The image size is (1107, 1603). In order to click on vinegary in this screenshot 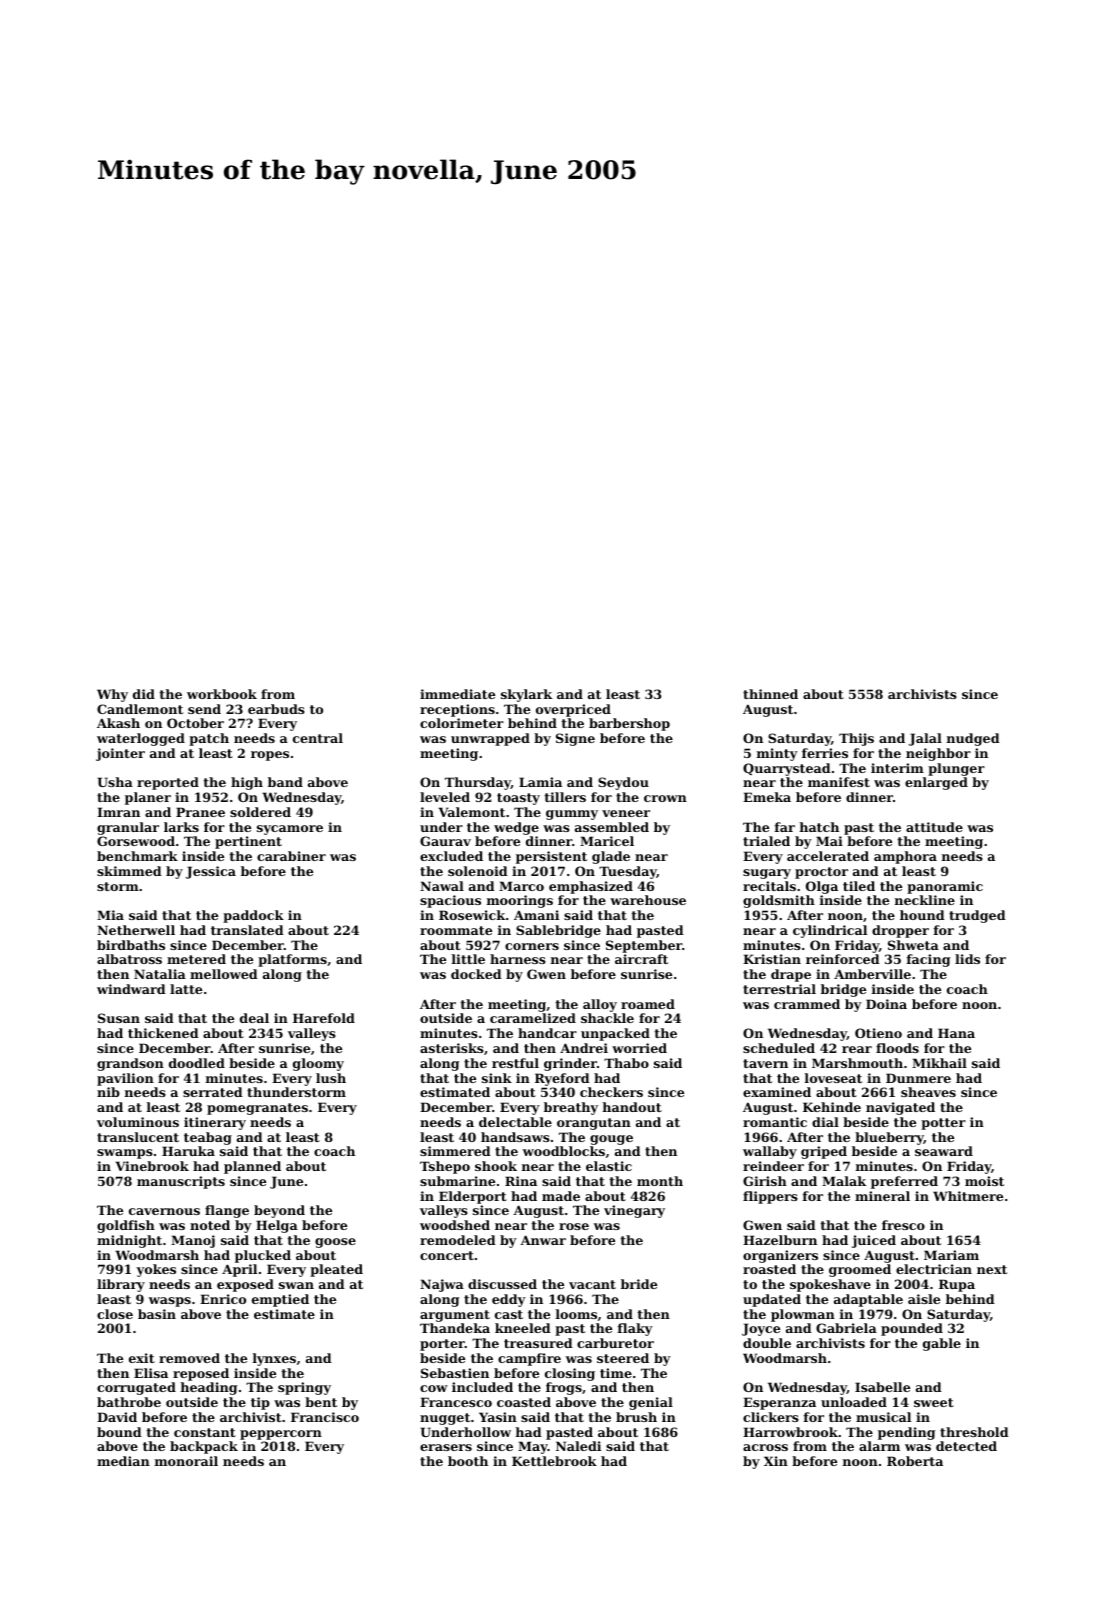, I will do `click(634, 1211)`.
